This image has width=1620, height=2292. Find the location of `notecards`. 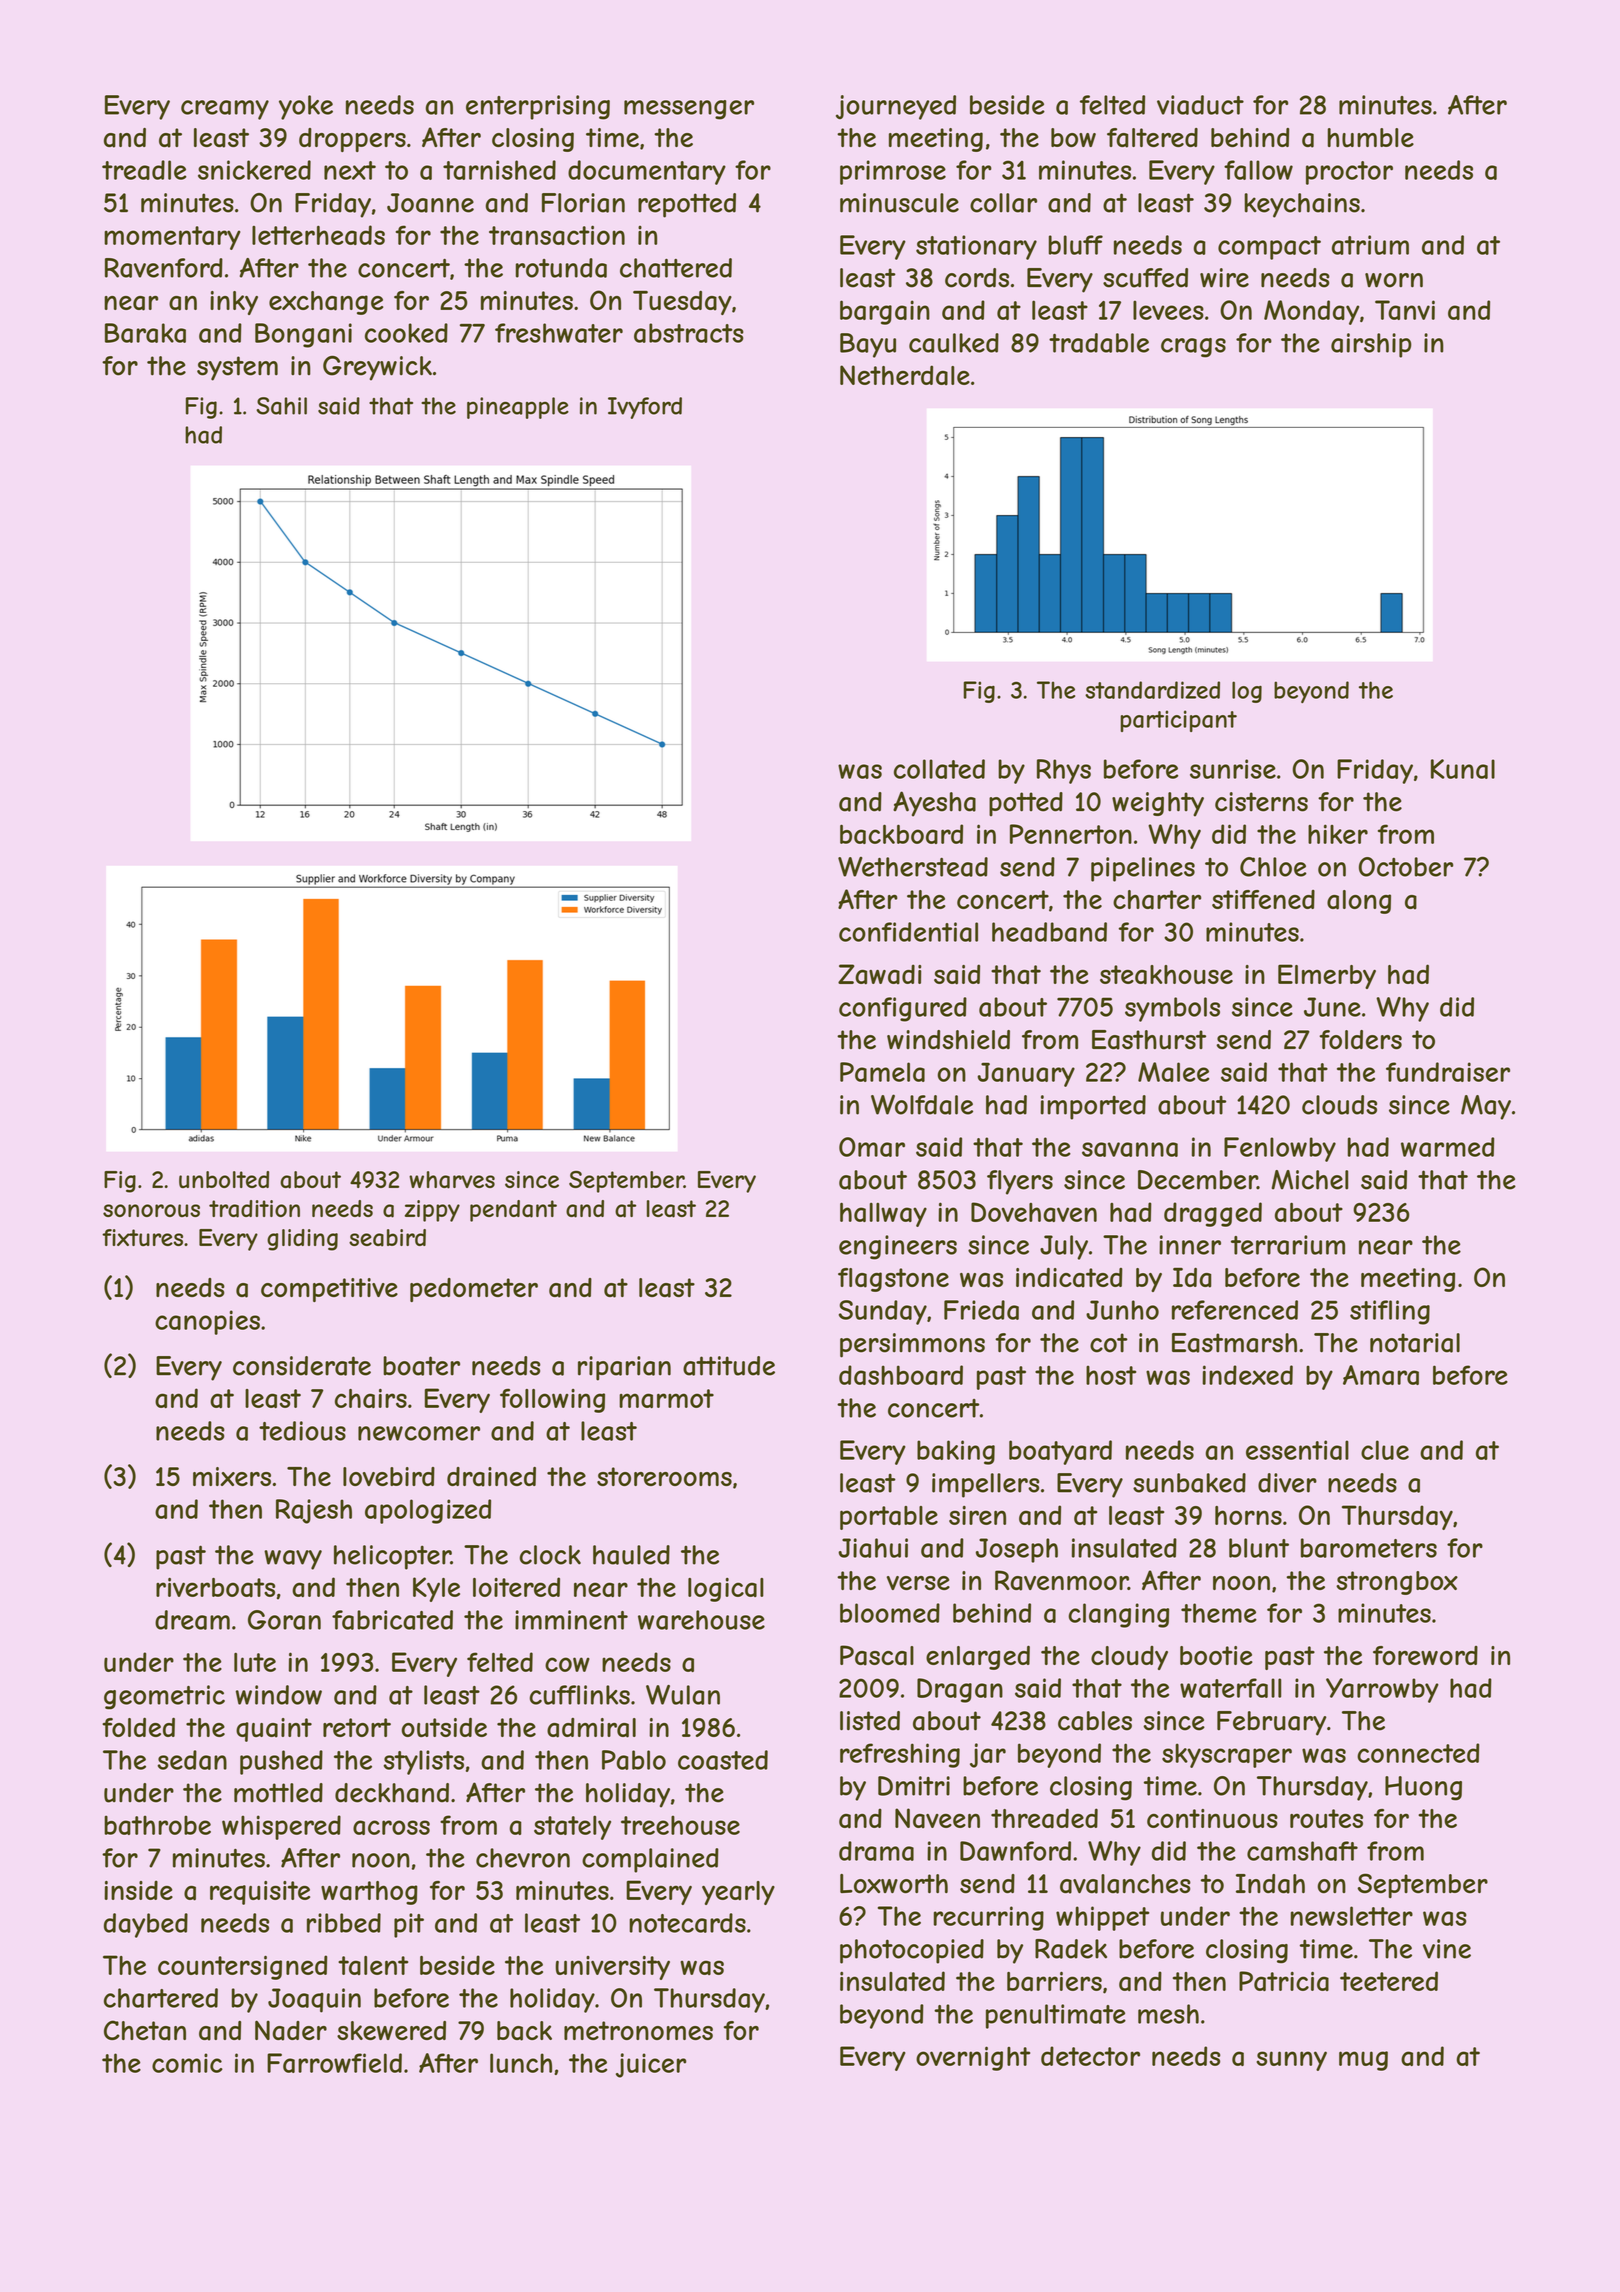

notecards is located at coordinates (687, 1923).
